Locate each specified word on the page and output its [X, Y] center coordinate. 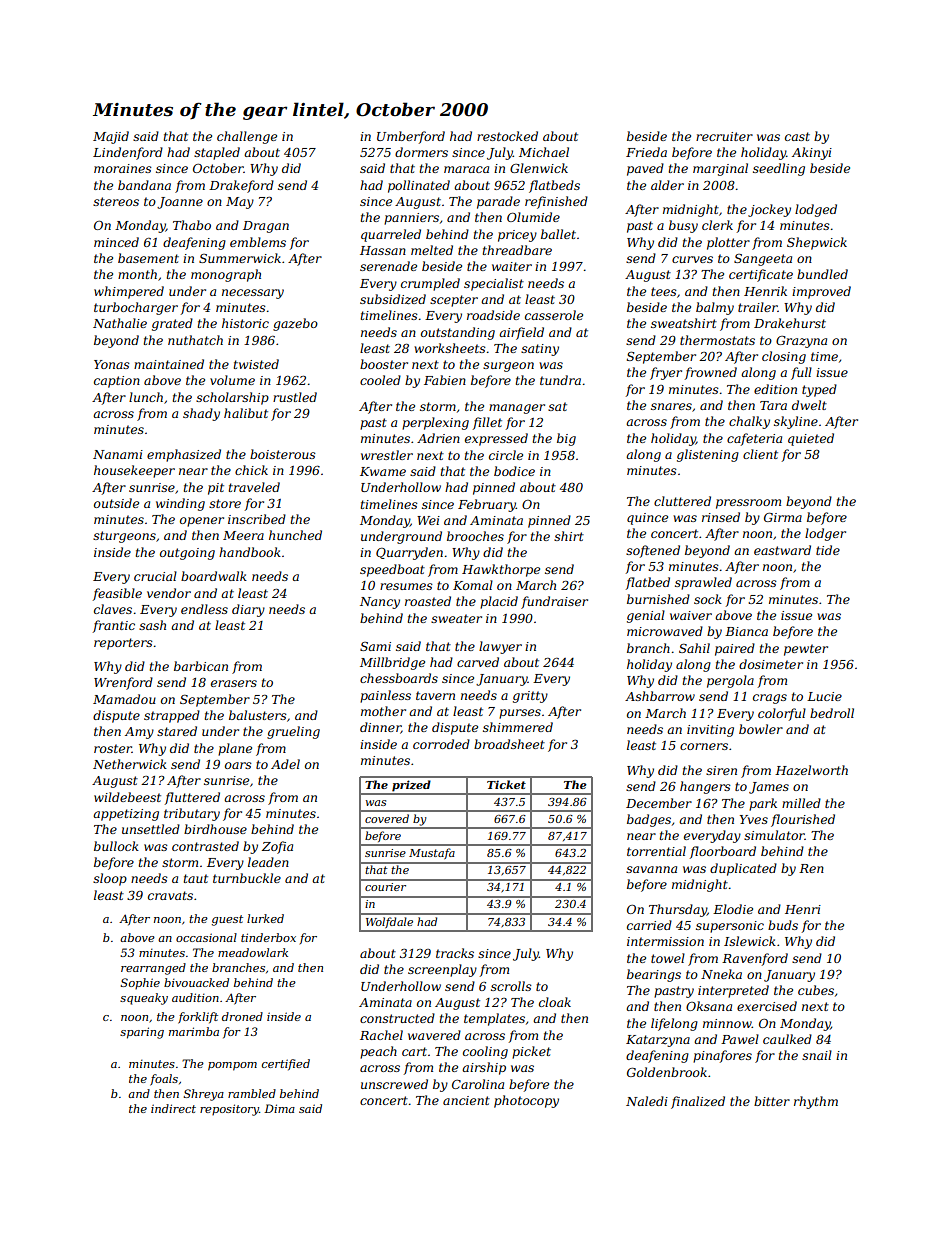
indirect [173, 1108]
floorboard [722, 852]
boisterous [283, 454]
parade [498, 202]
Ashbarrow [660, 696]
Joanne [180, 203]
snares [671, 406]
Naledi [647, 1101]
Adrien [438, 438]
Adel [285, 764]
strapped [172, 716]
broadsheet [509, 744]
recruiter [724, 136]
